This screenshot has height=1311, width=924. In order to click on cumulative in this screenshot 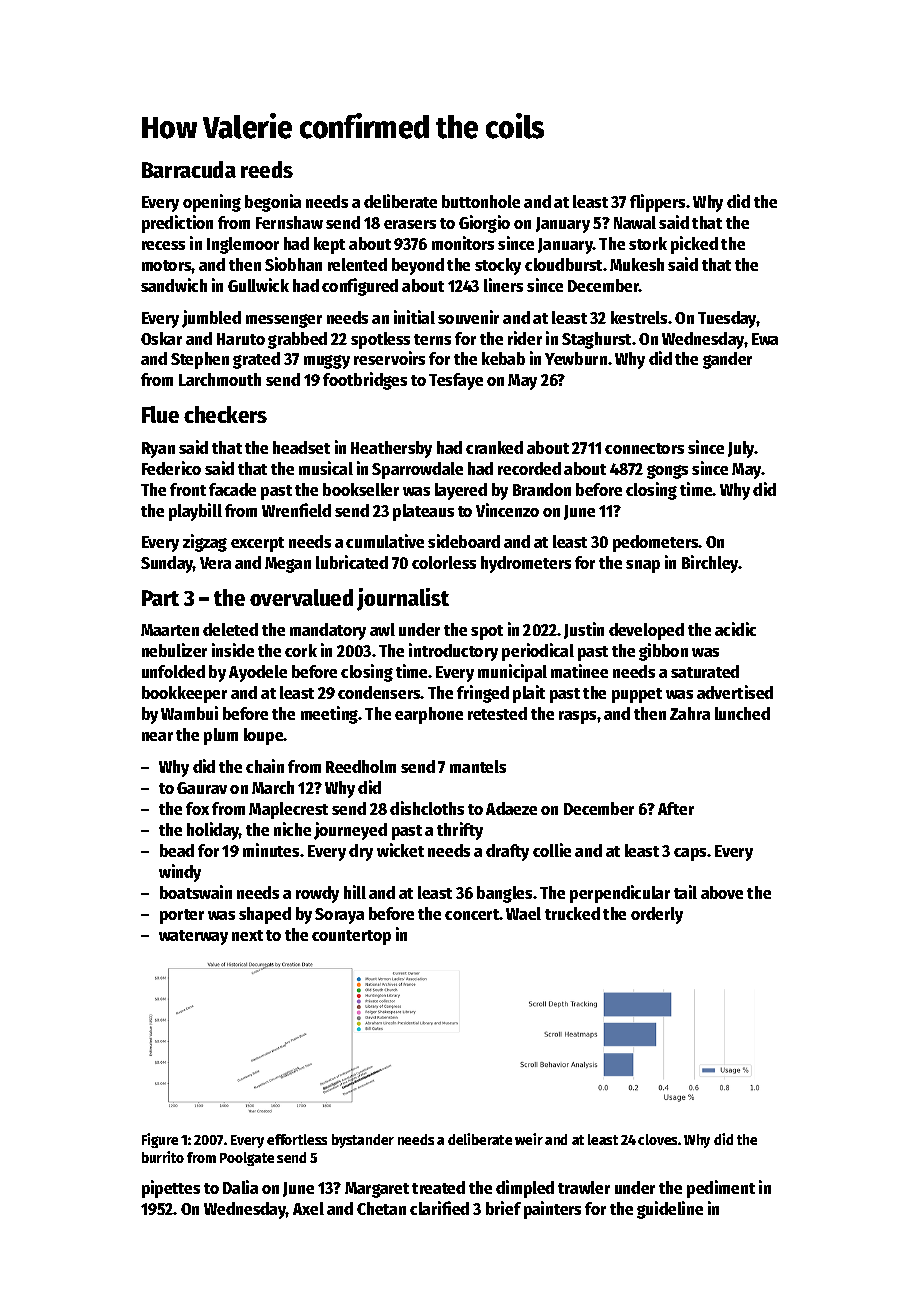, I will do `click(385, 541)`.
